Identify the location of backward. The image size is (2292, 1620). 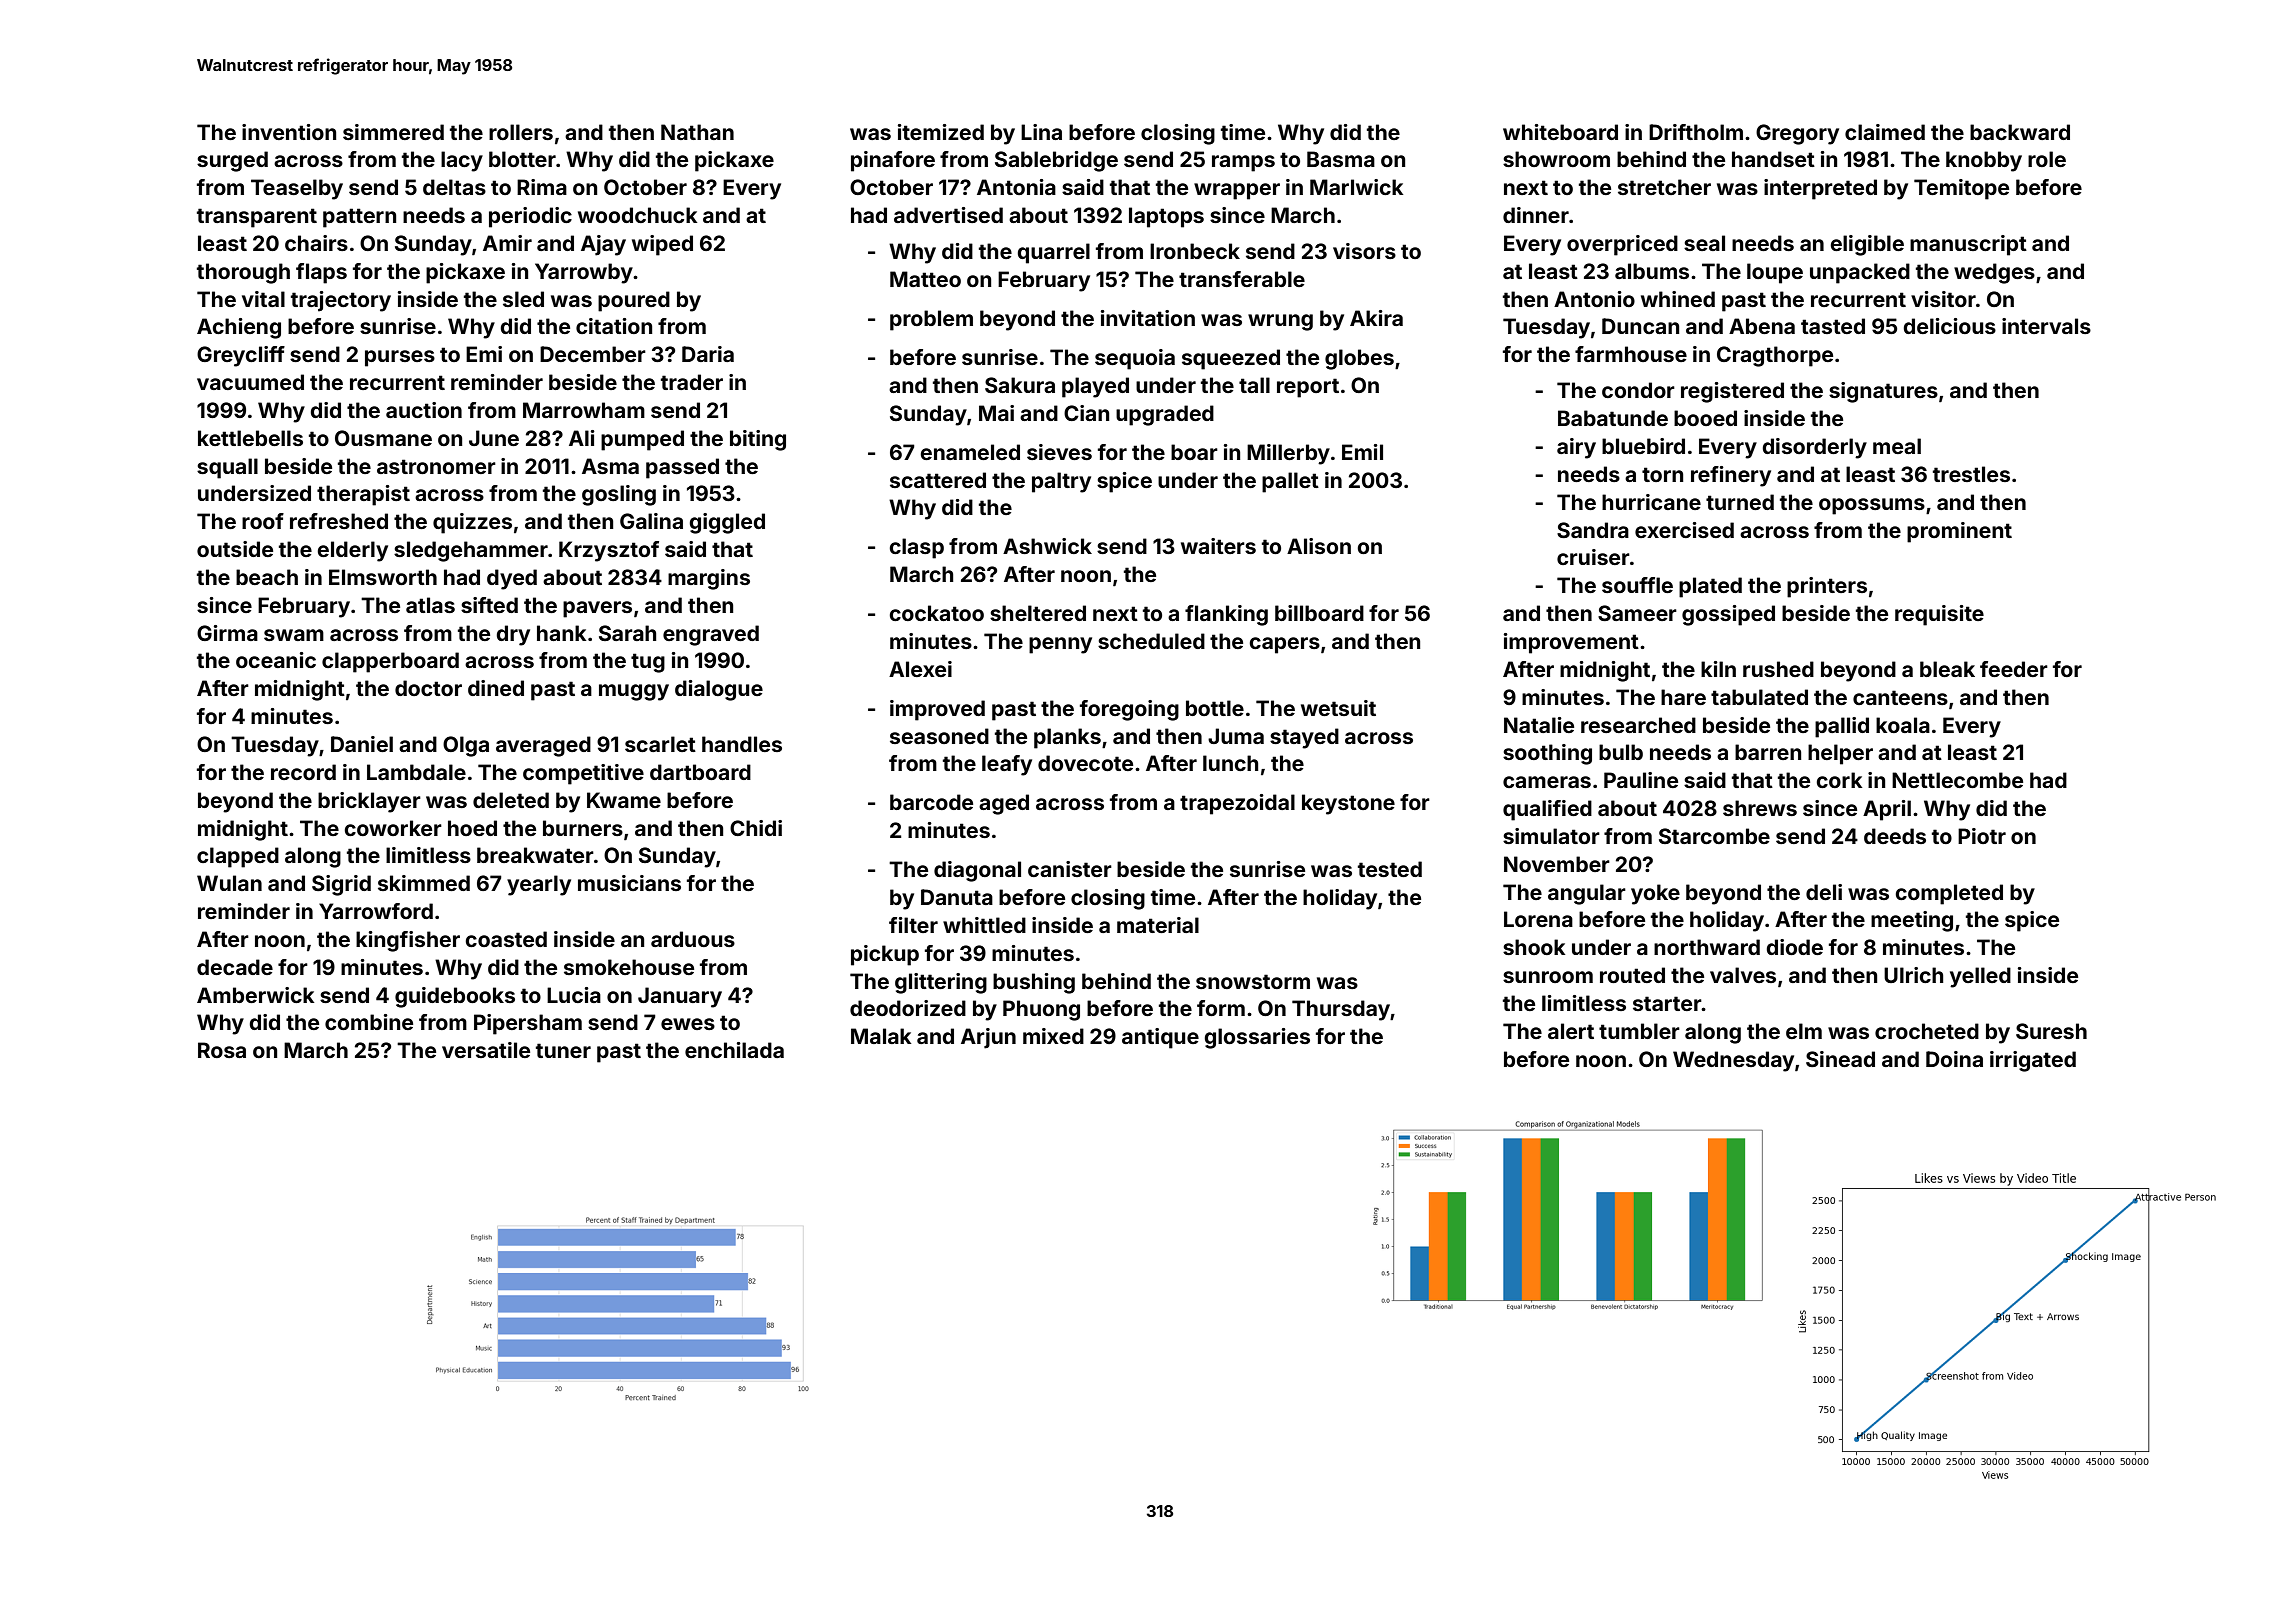
(2020, 132).
